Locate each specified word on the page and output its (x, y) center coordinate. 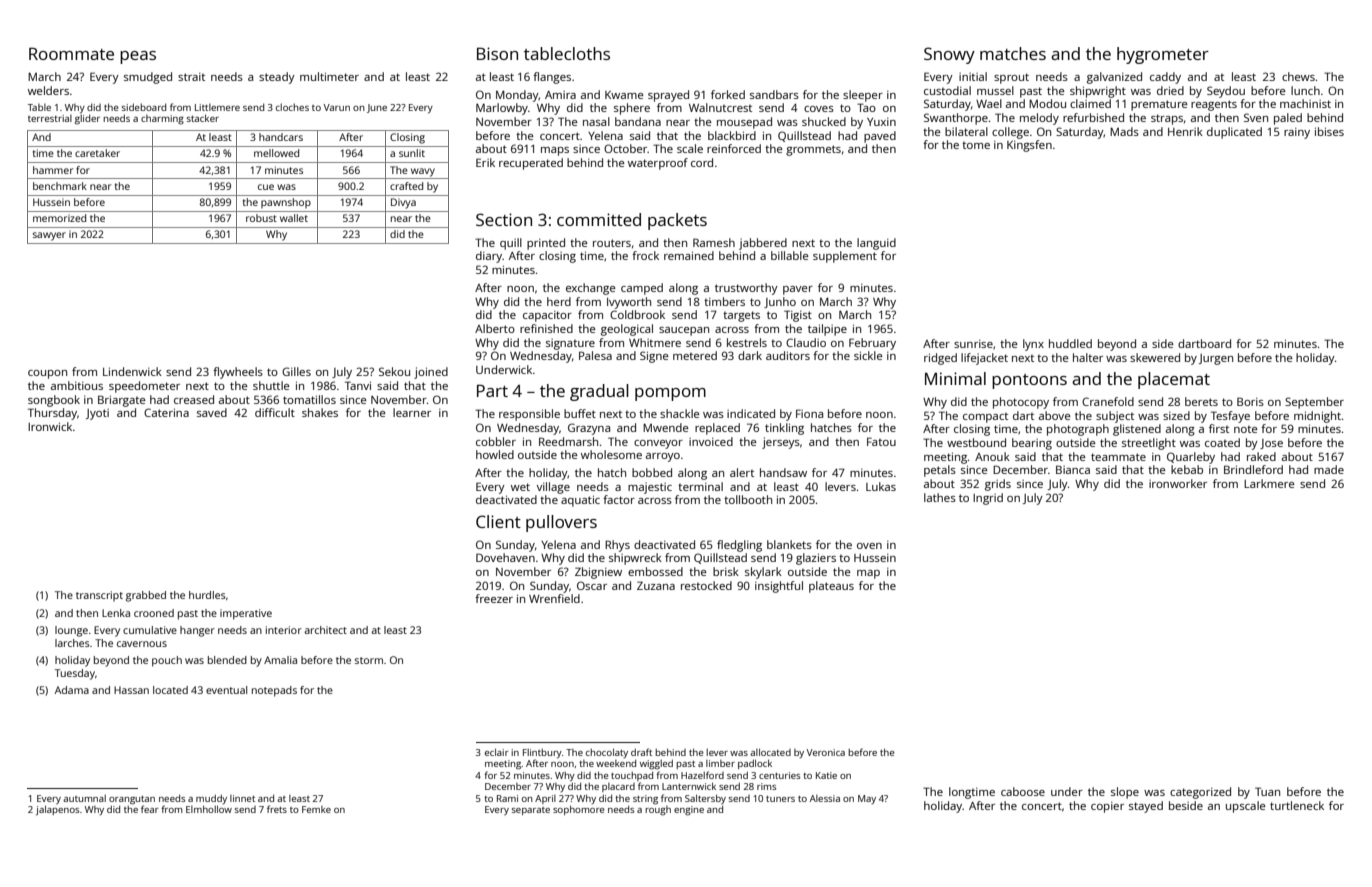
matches (1013, 53)
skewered (1155, 357)
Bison (497, 53)
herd (559, 301)
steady (277, 78)
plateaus (831, 587)
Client (498, 521)
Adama (72, 690)
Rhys (617, 546)
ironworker (1178, 483)
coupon (47, 374)
